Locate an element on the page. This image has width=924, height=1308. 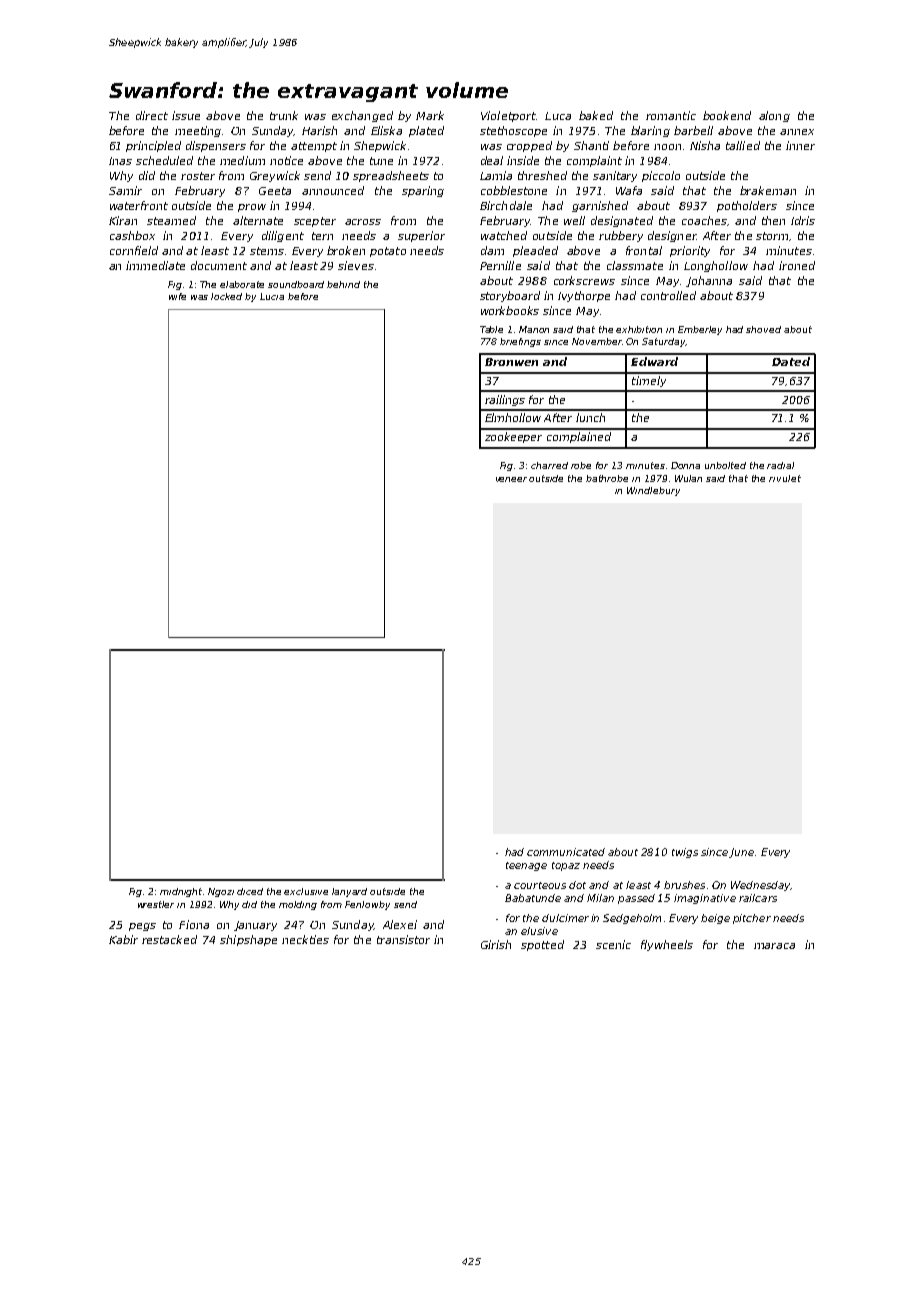
wife is located at coordinates (177, 296).
